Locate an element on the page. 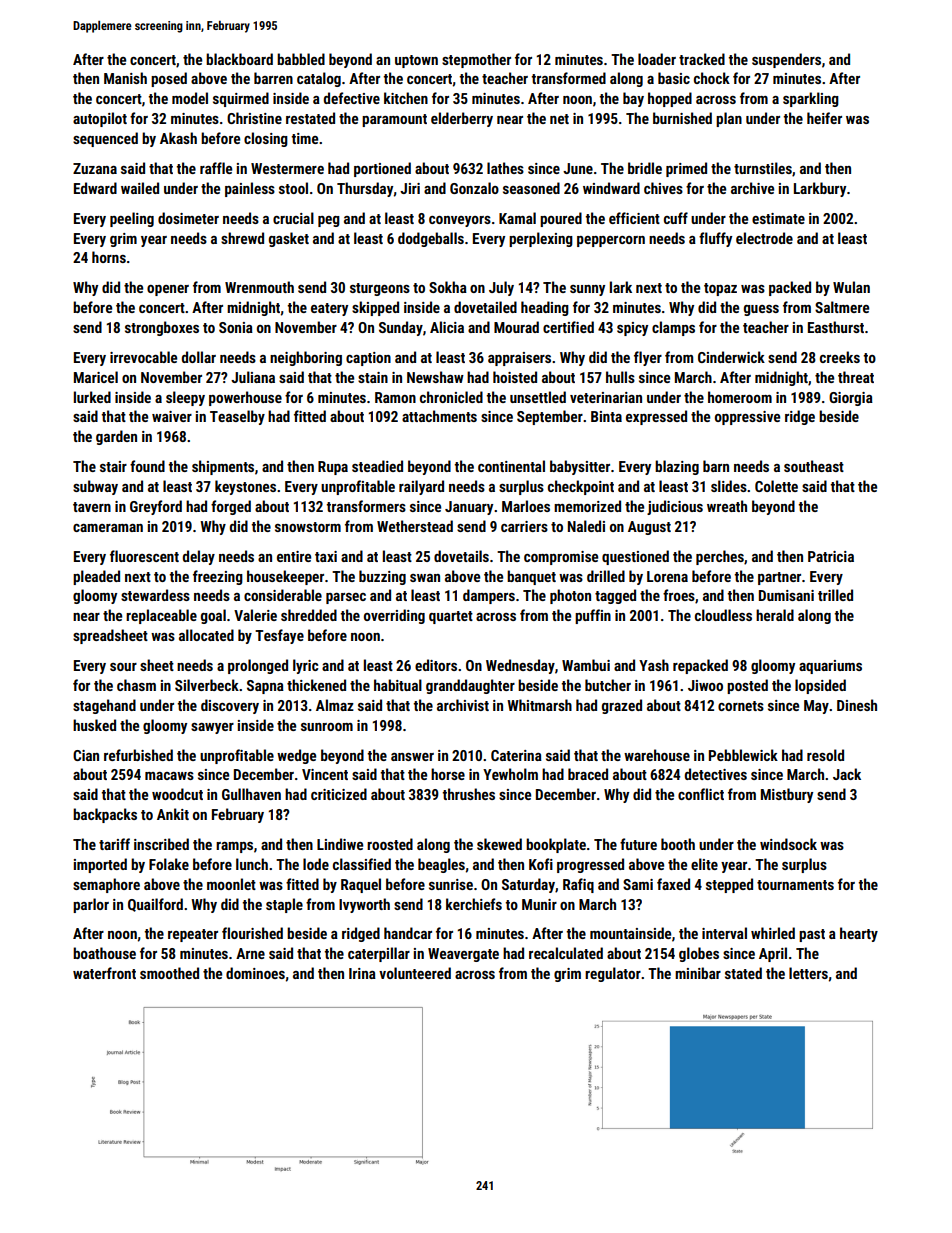 The width and height of the document is (952, 1233). heifer is located at coordinates (824, 118).
